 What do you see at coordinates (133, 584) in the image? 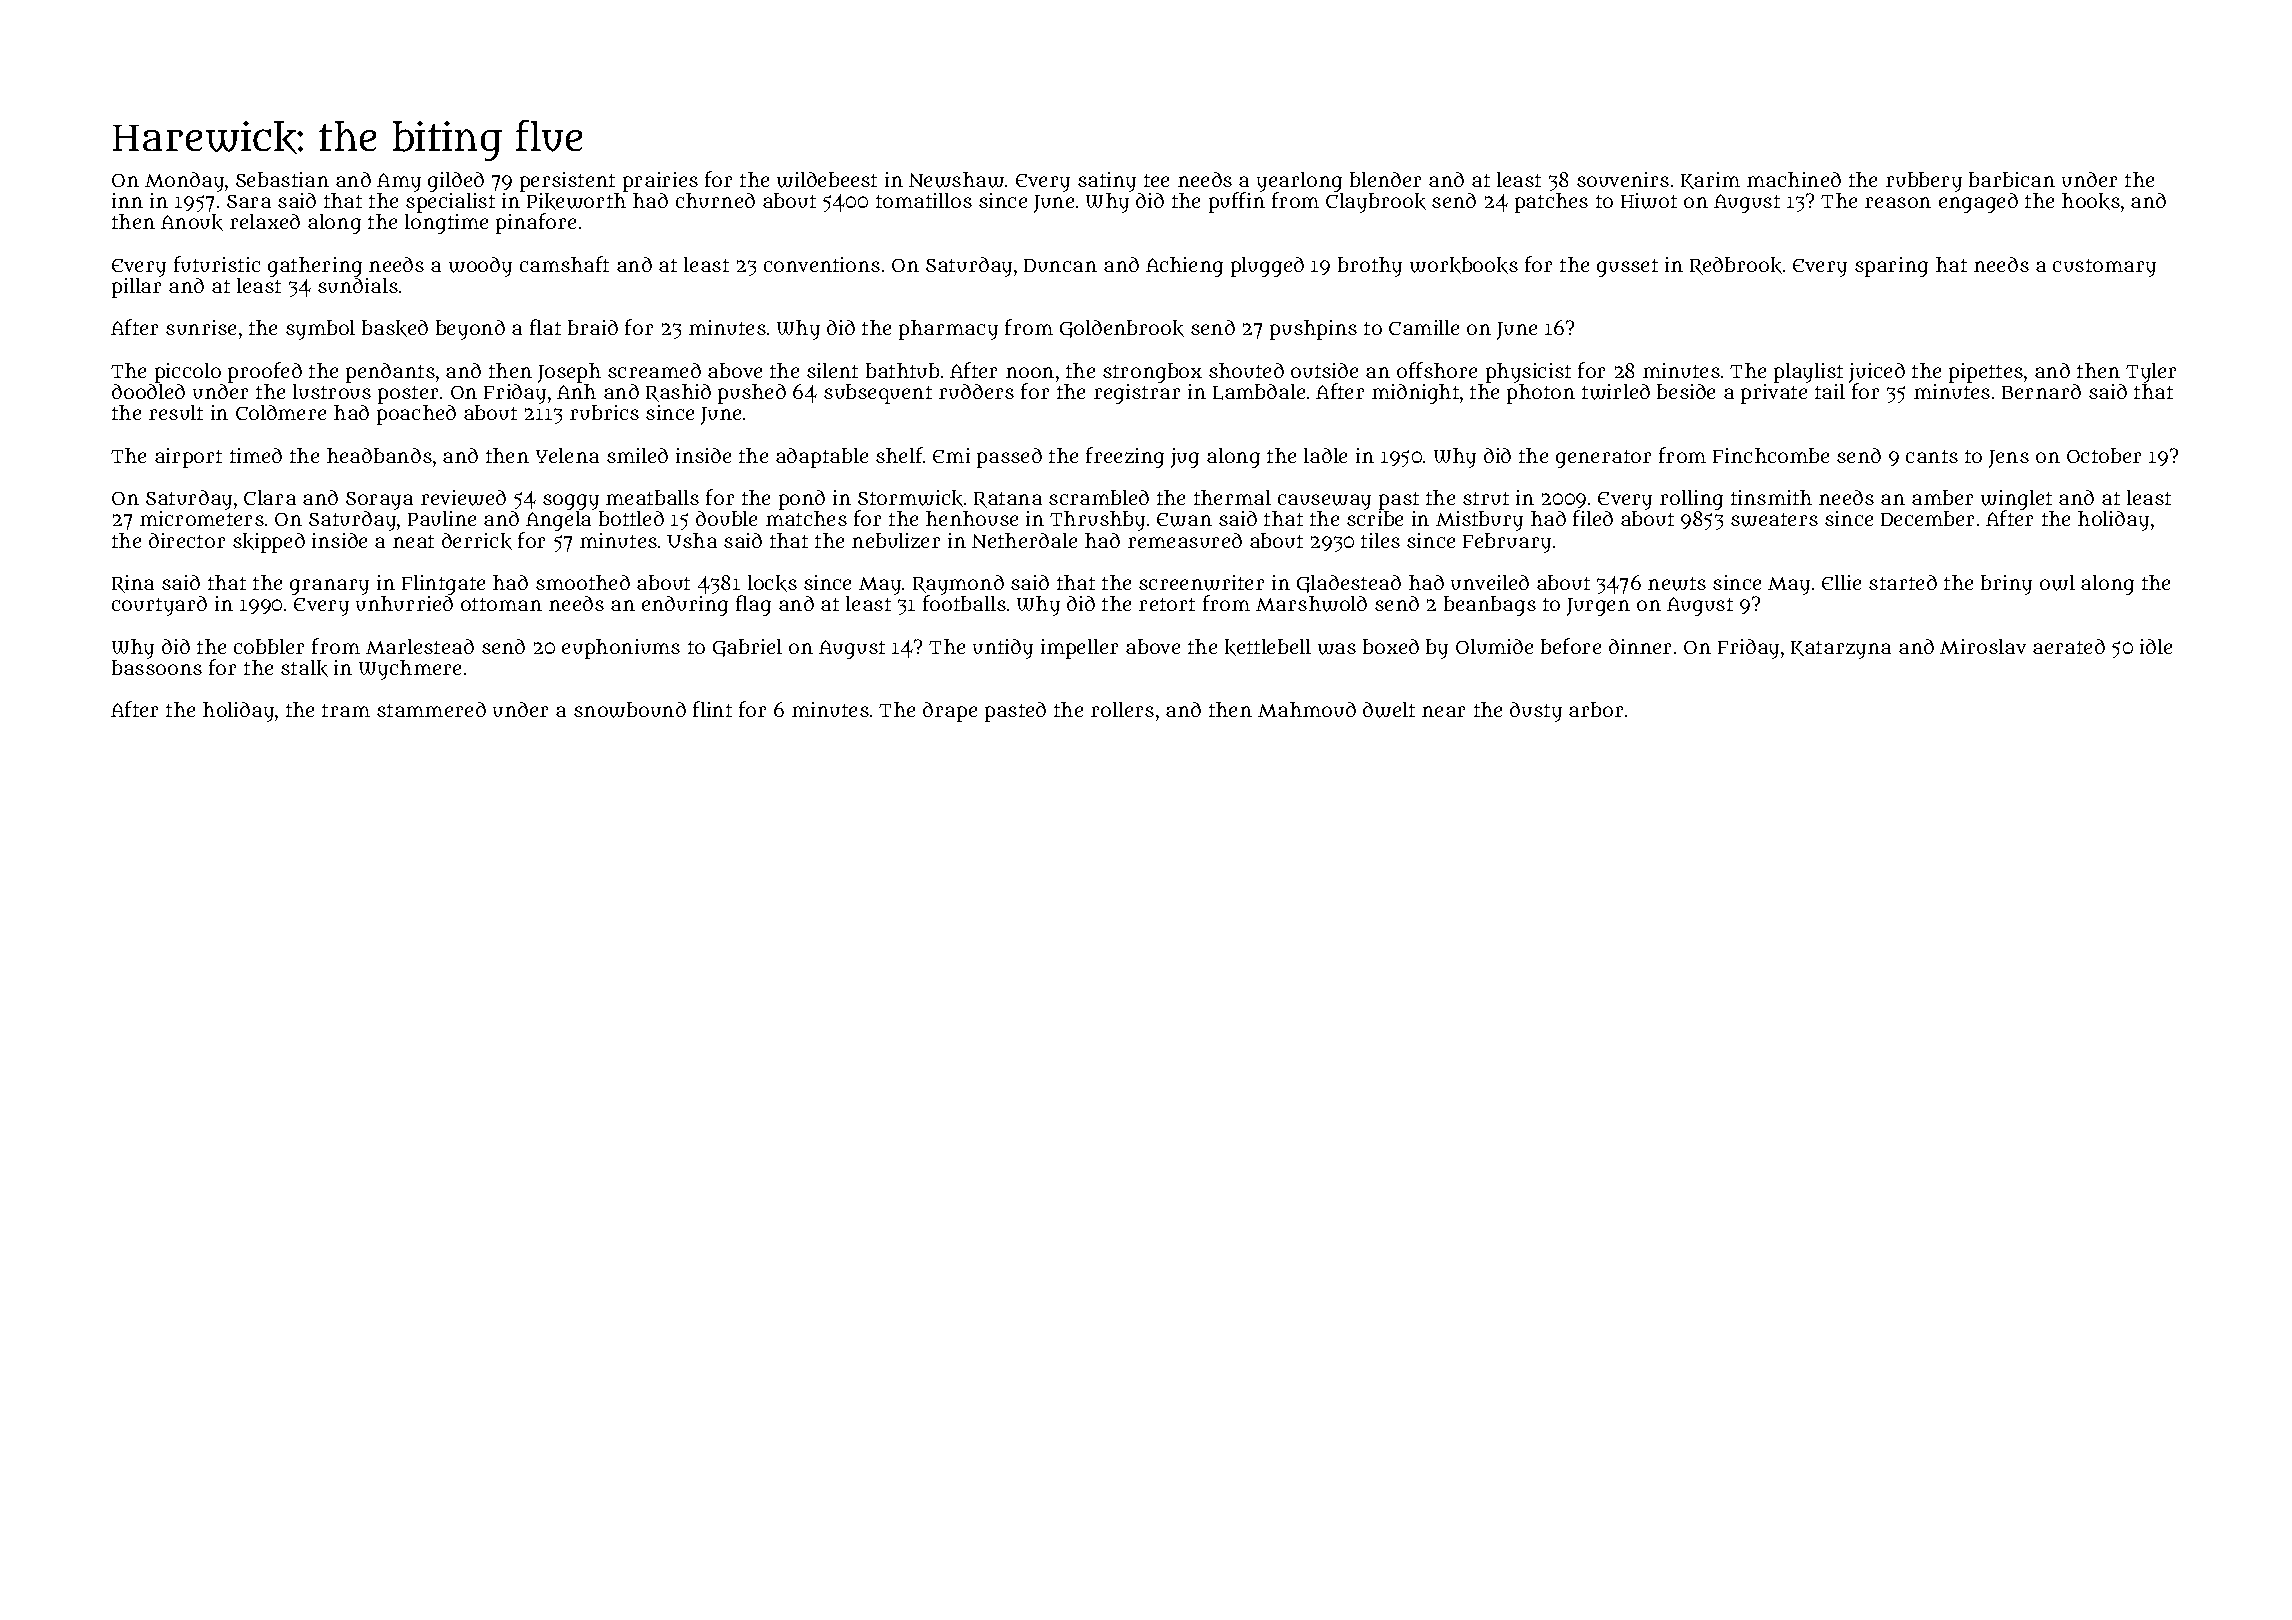
I see `Rina` at bounding box center [133, 584].
